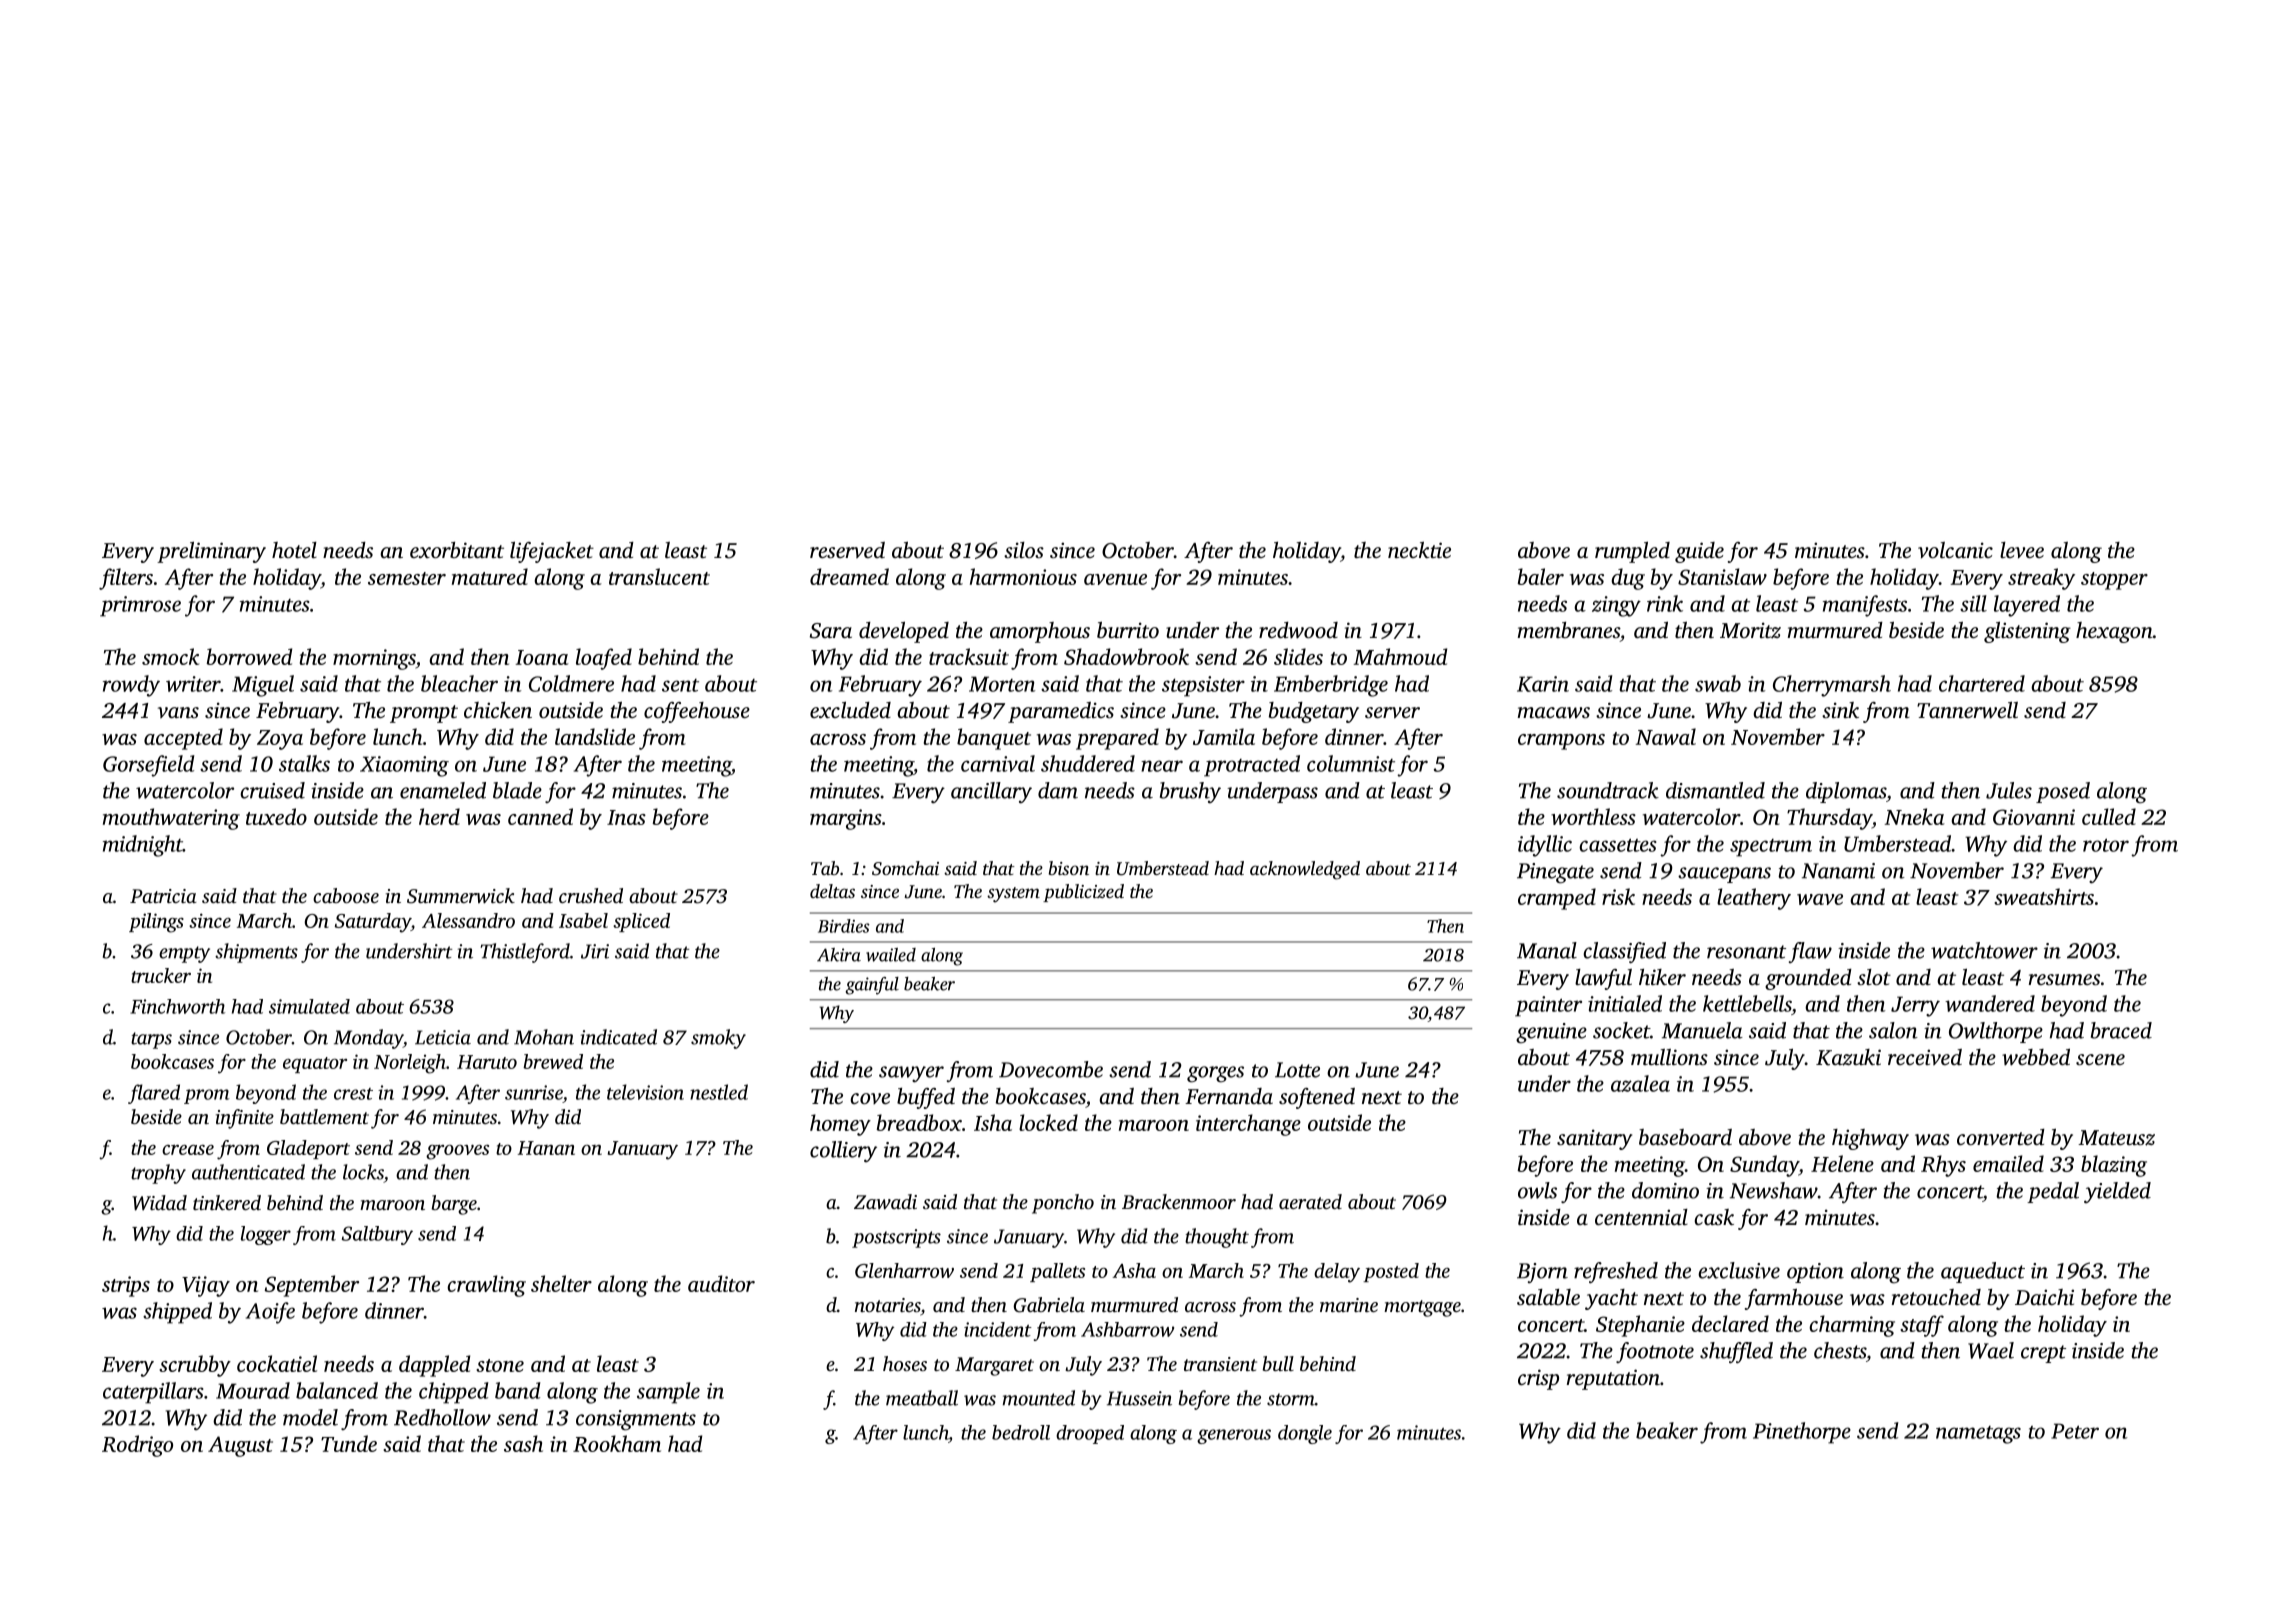  Describe the element at coordinates (2114, 581) in the screenshot. I see `stopper` at that location.
